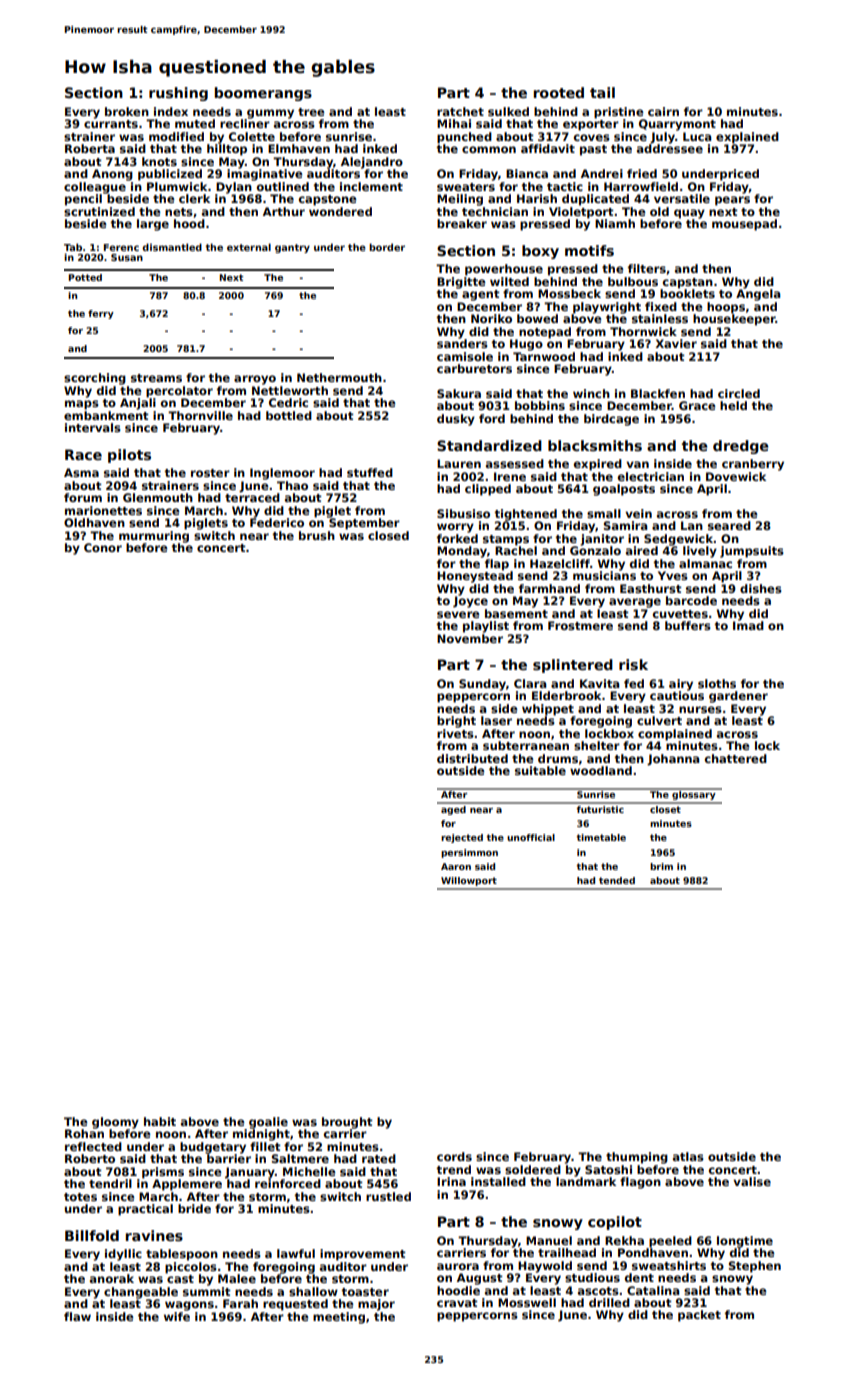 Image resolution: width=849 pixels, height=1400 pixels. What do you see at coordinates (755, 1267) in the screenshot?
I see `Stephen` at bounding box center [755, 1267].
